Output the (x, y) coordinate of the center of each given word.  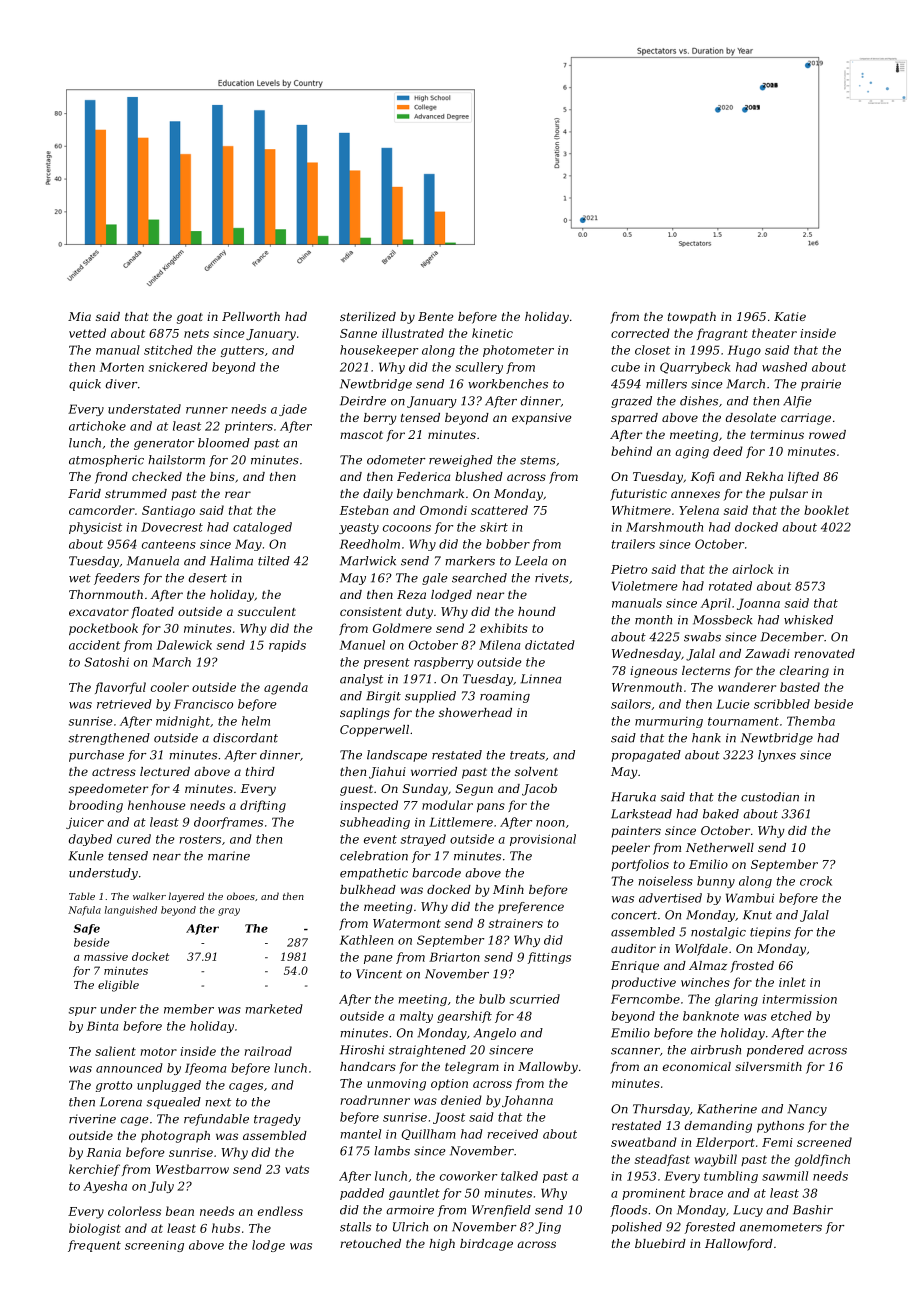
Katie (790, 316)
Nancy (807, 1110)
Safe (87, 929)
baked (721, 814)
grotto (114, 1086)
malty (416, 1017)
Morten (122, 367)
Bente (436, 316)
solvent (536, 771)
